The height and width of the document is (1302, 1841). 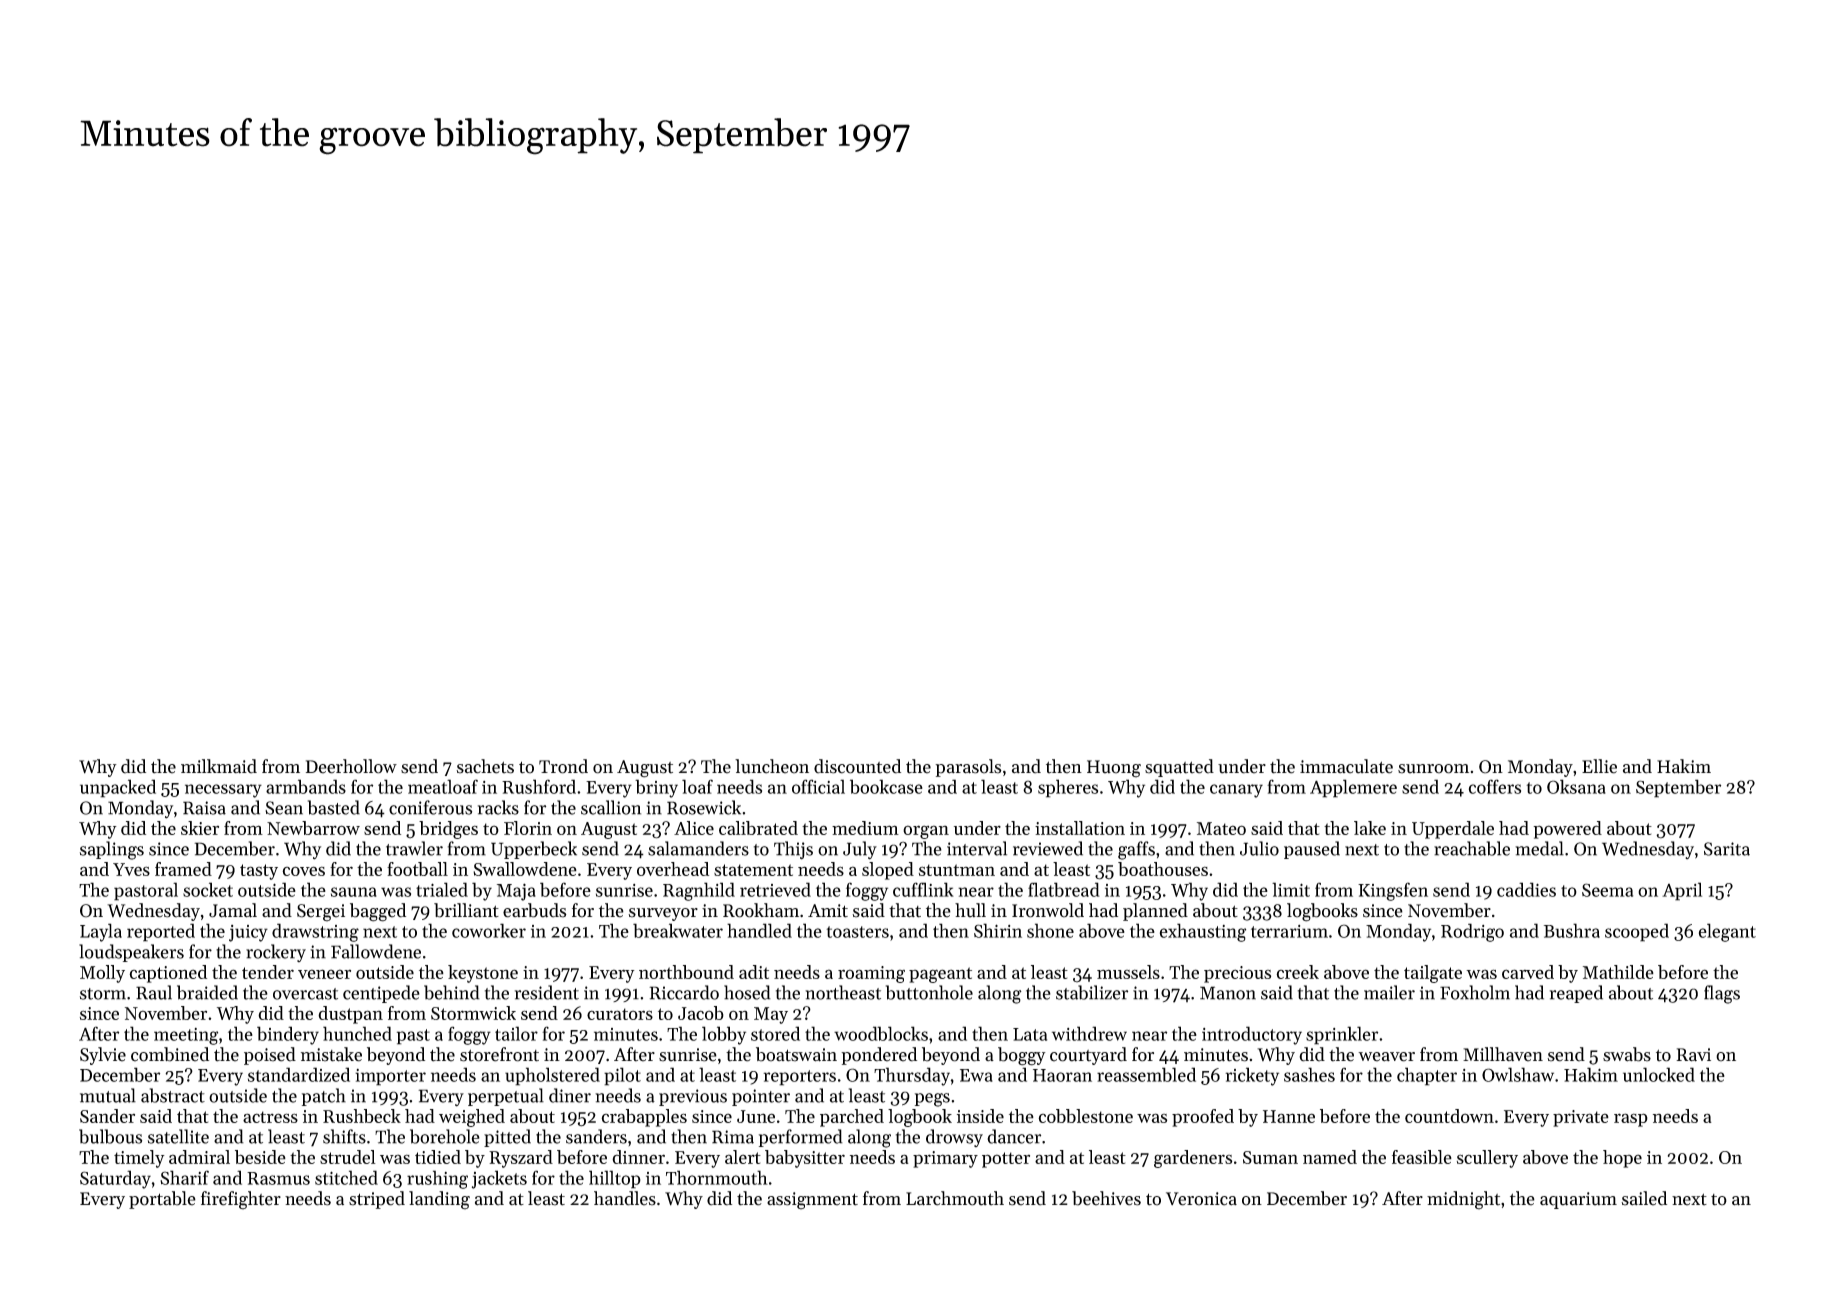 I want to click on rushing, so click(x=437, y=1179).
